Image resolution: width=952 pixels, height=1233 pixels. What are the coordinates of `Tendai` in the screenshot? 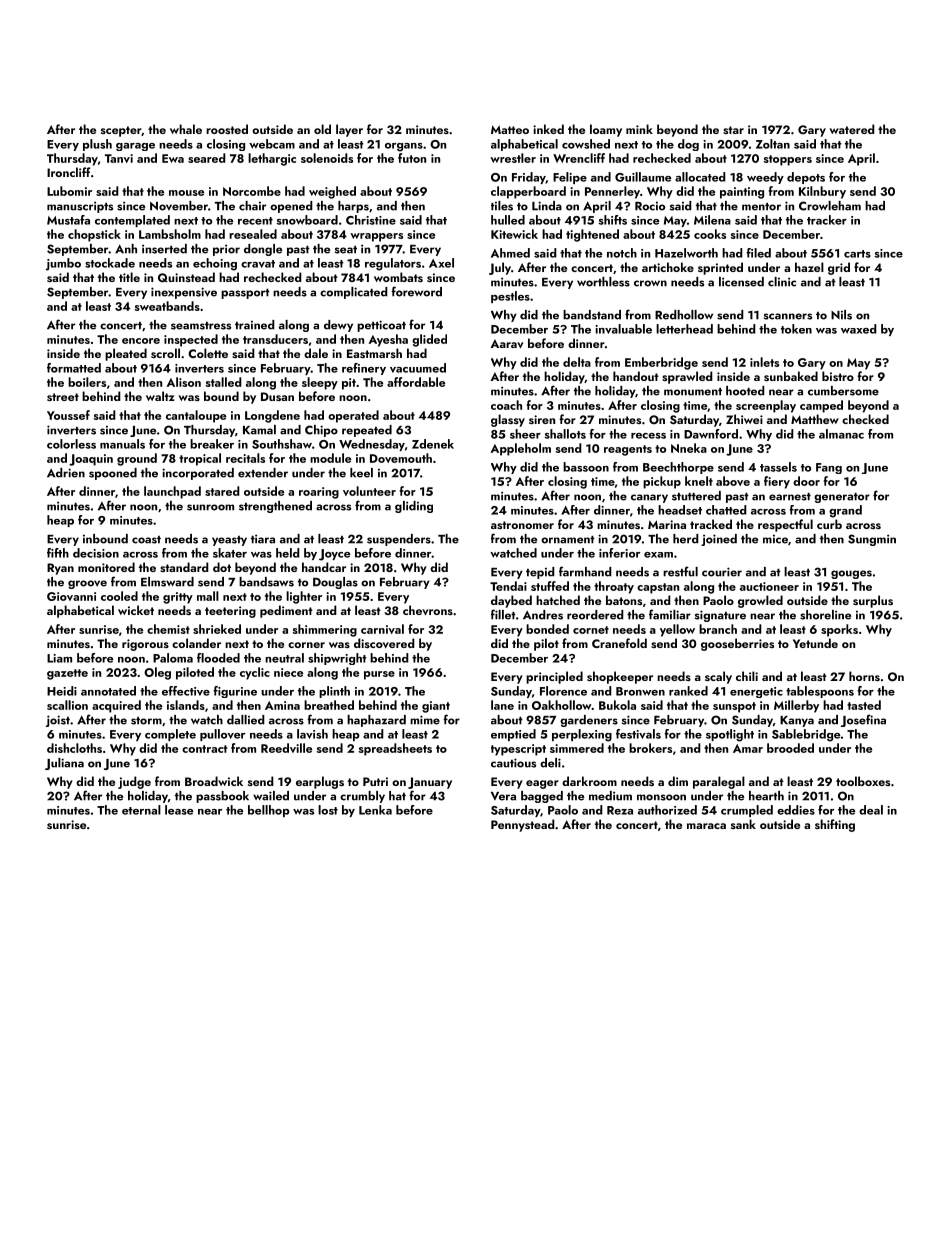 It's located at (508, 586).
